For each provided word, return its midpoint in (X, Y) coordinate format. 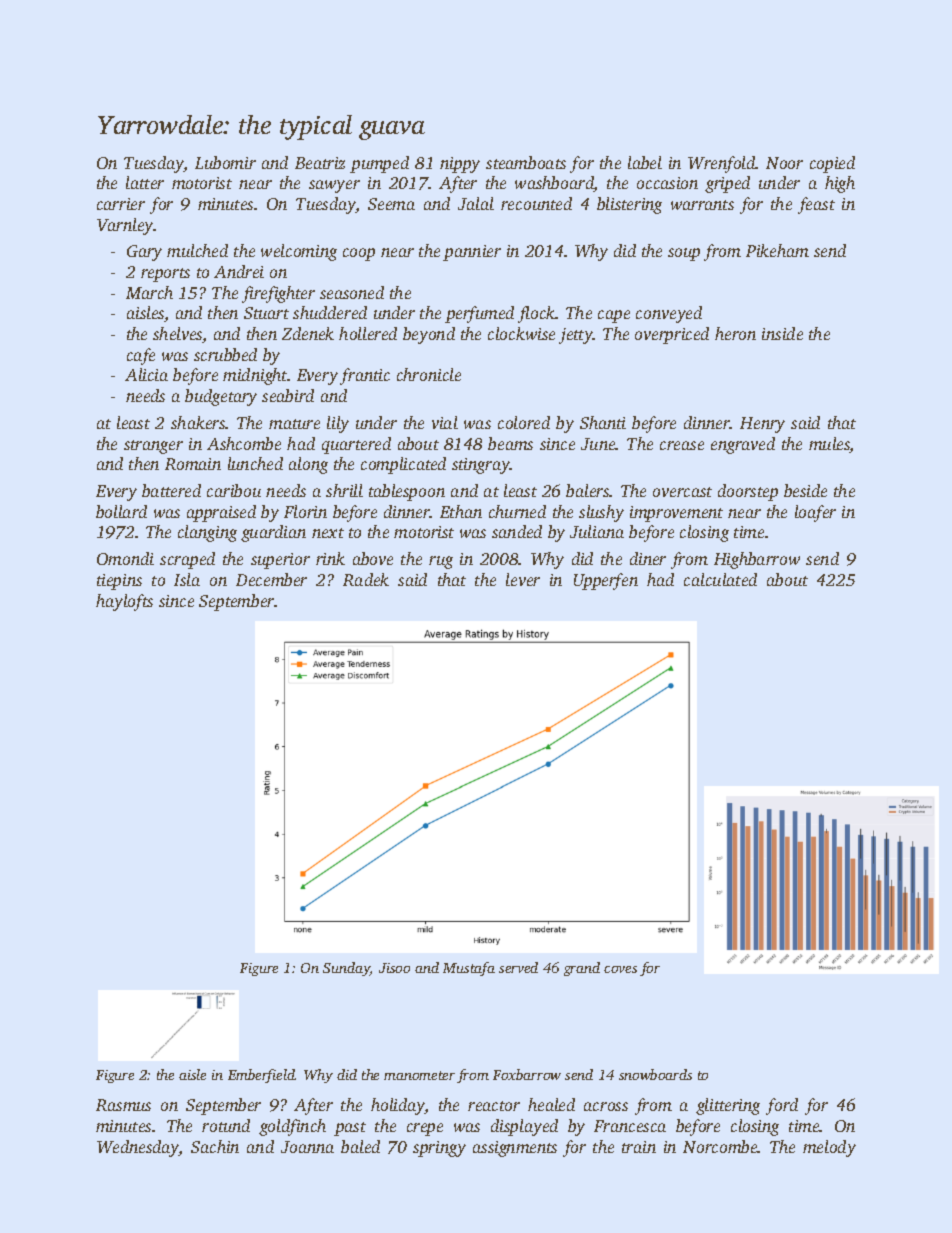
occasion (667, 183)
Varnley (125, 226)
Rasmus (123, 1105)
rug (441, 562)
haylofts (124, 602)
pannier (472, 253)
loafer (815, 513)
